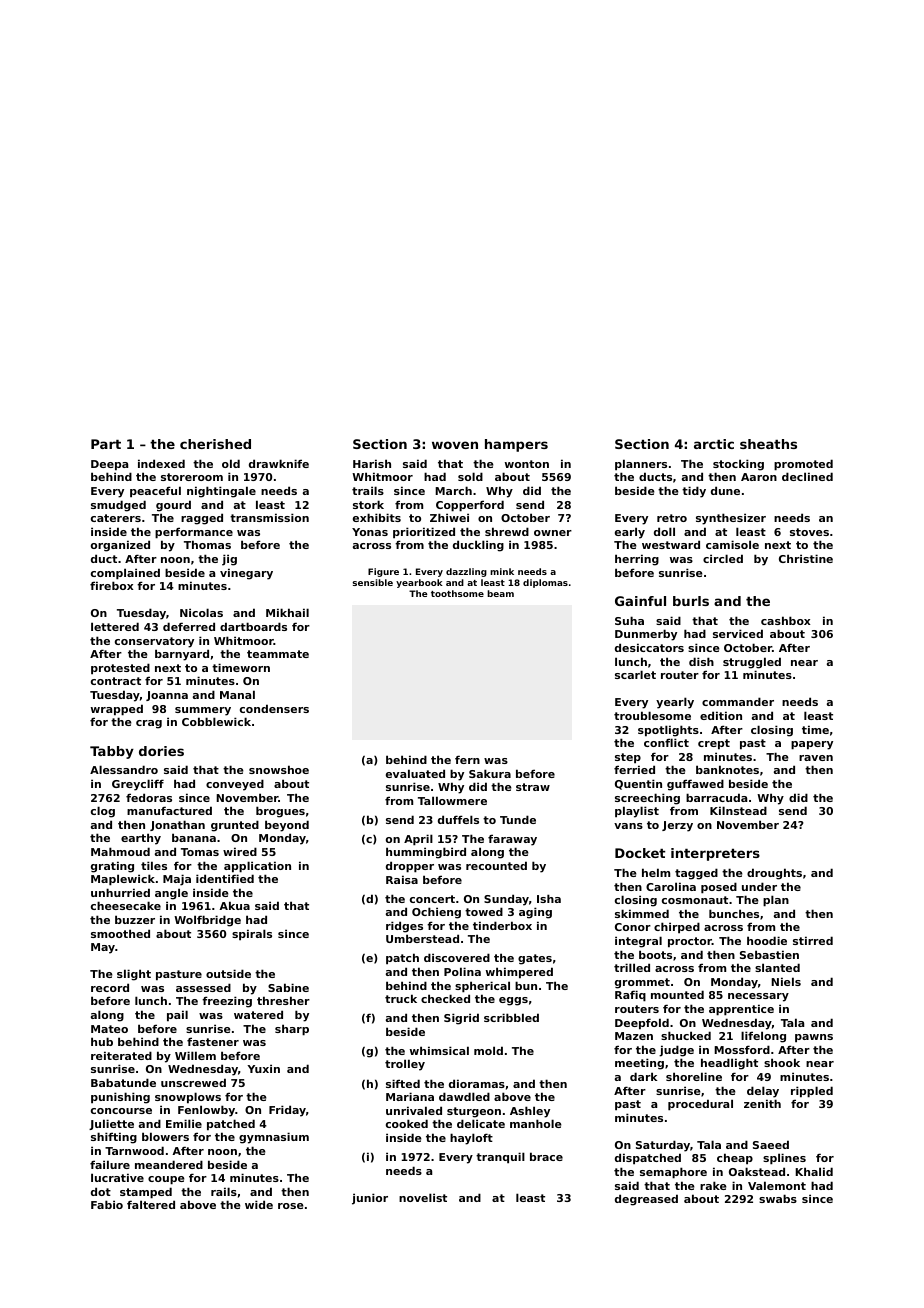 The image size is (924, 1308). I want to click on wide, so click(259, 1204).
